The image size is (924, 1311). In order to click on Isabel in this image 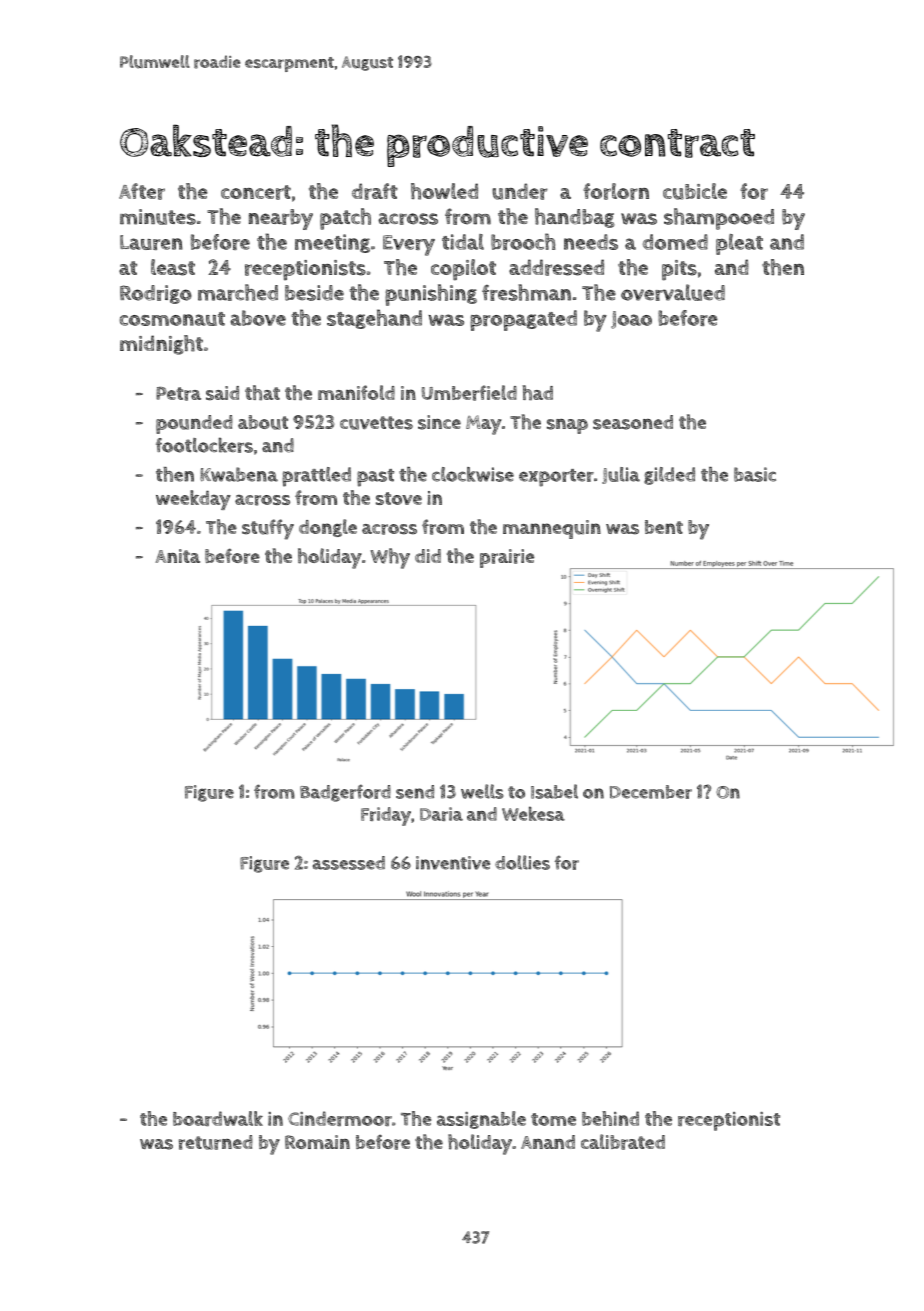, I will do `click(554, 791)`.
